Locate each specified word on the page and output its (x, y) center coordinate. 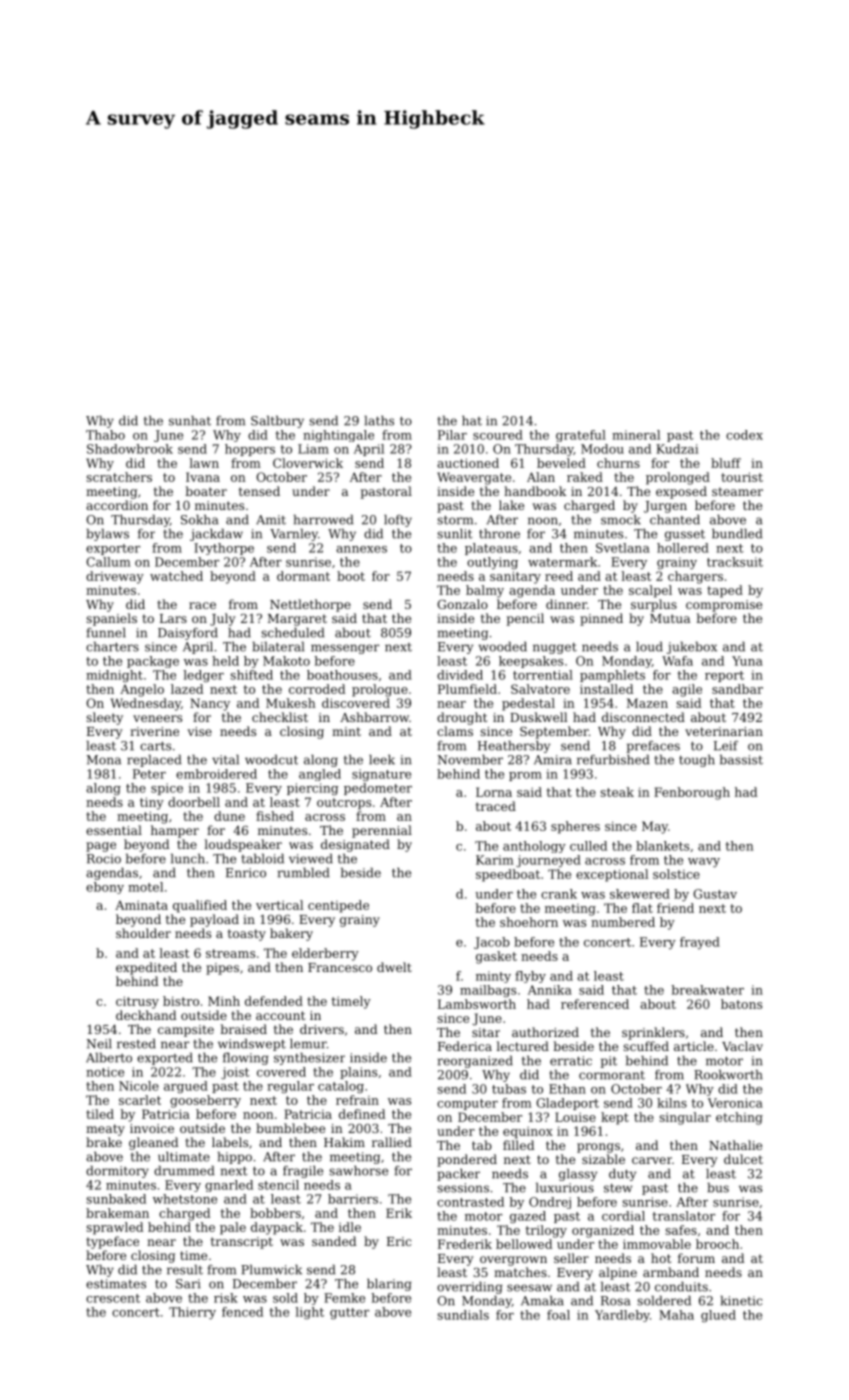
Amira (553, 760)
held (225, 661)
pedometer (378, 789)
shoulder (143, 933)
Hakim (344, 1142)
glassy (578, 1174)
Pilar (452, 435)
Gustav (715, 894)
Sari (188, 1284)
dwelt (394, 967)
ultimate (184, 1156)
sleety (104, 718)
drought (462, 718)
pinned (601, 619)
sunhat (190, 420)
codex (744, 435)
